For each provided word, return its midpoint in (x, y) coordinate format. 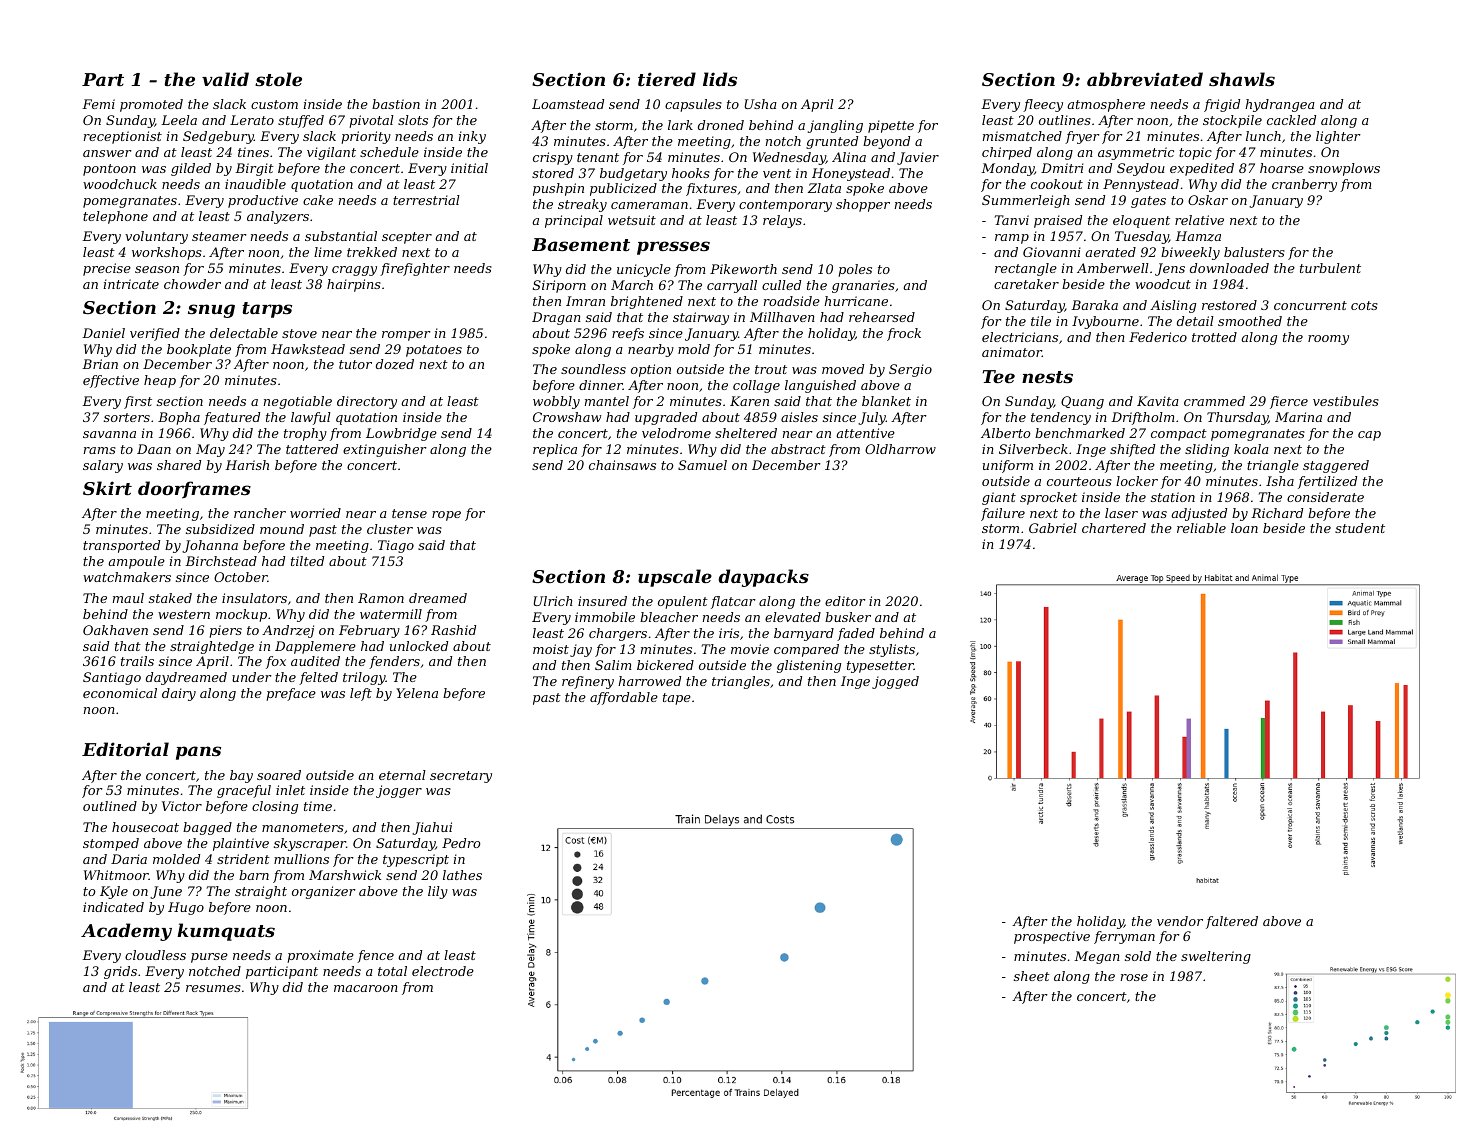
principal (574, 221)
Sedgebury (218, 137)
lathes (462, 875)
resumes (213, 988)
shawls (1242, 79)
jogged (895, 682)
